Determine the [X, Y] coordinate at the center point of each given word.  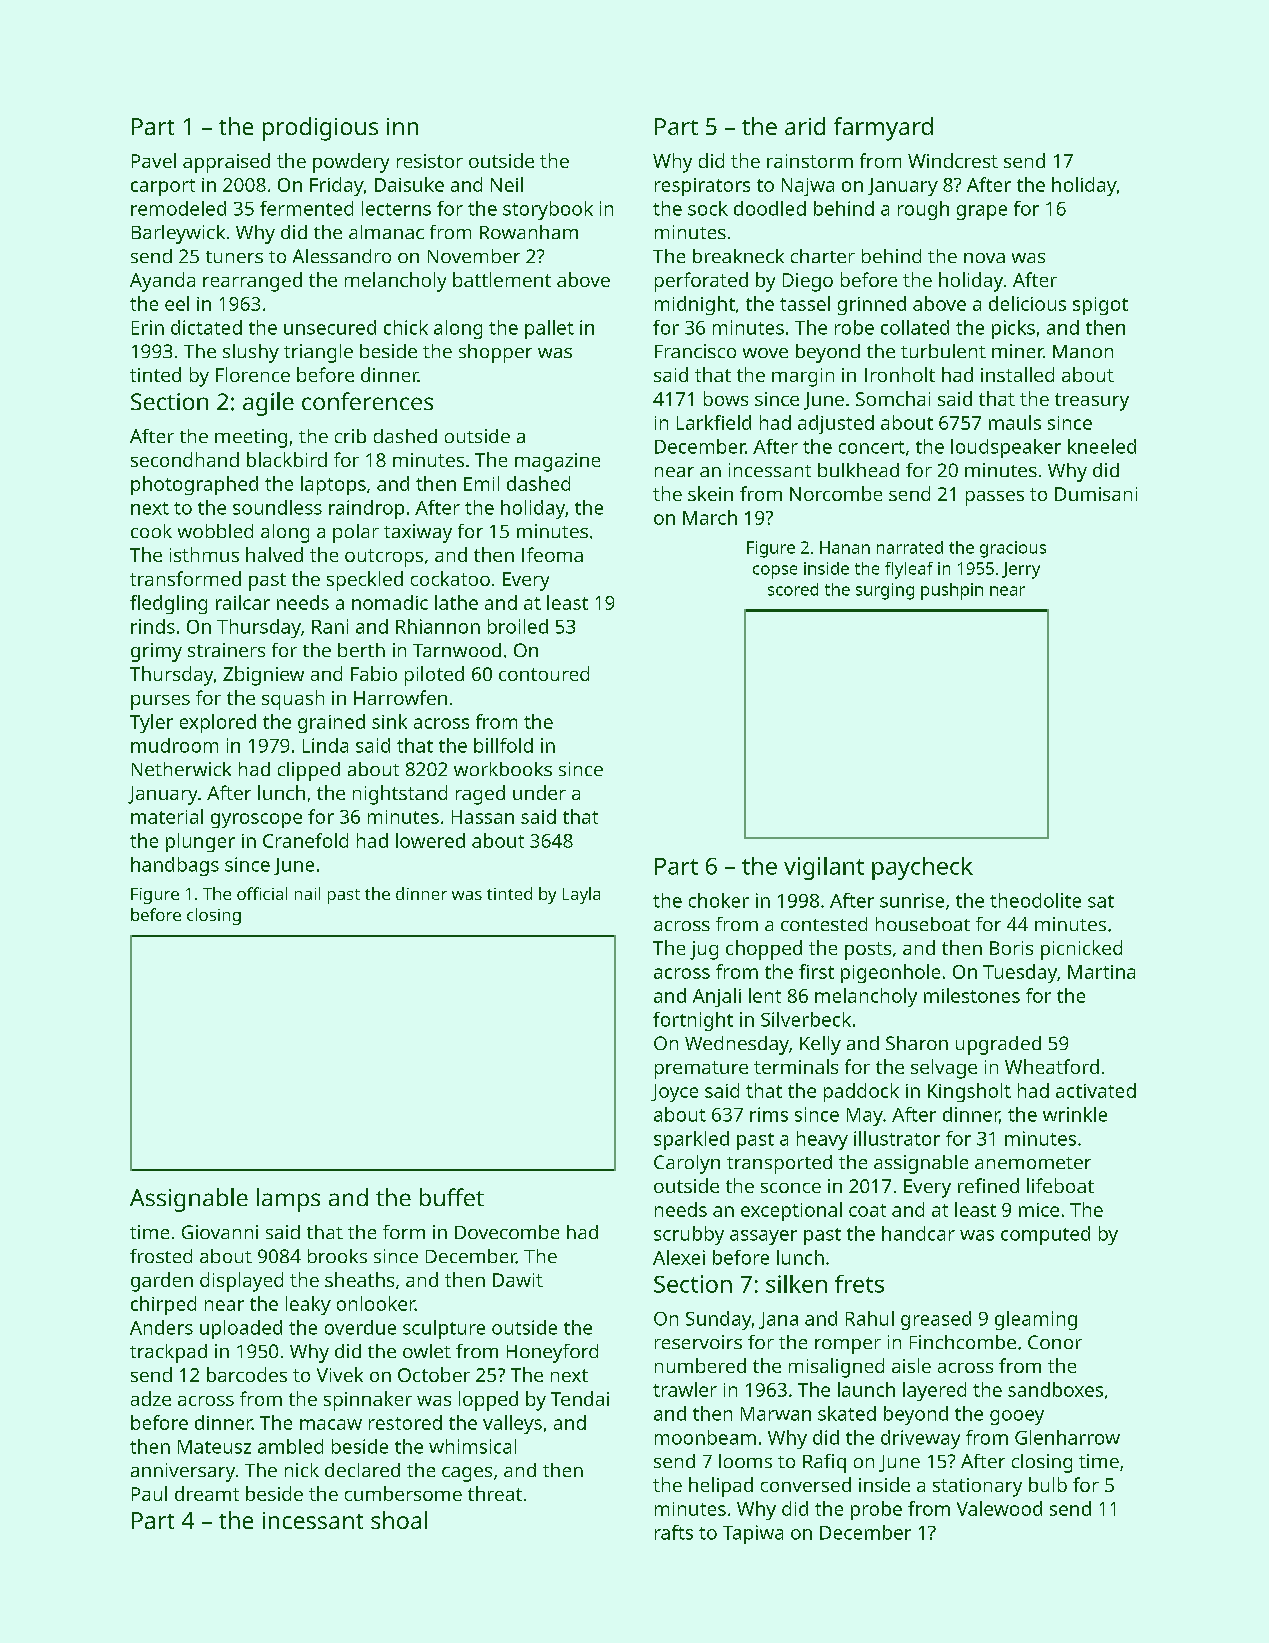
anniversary [183, 1472]
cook [151, 531]
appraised [226, 163]
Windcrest [953, 160]
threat [495, 1493]
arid [805, 126]
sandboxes [1055, 1389]
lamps [288, 1200]
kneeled [1102, 446]
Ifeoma [552, 554]
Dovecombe [507, 1232]
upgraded [998, 1045]
